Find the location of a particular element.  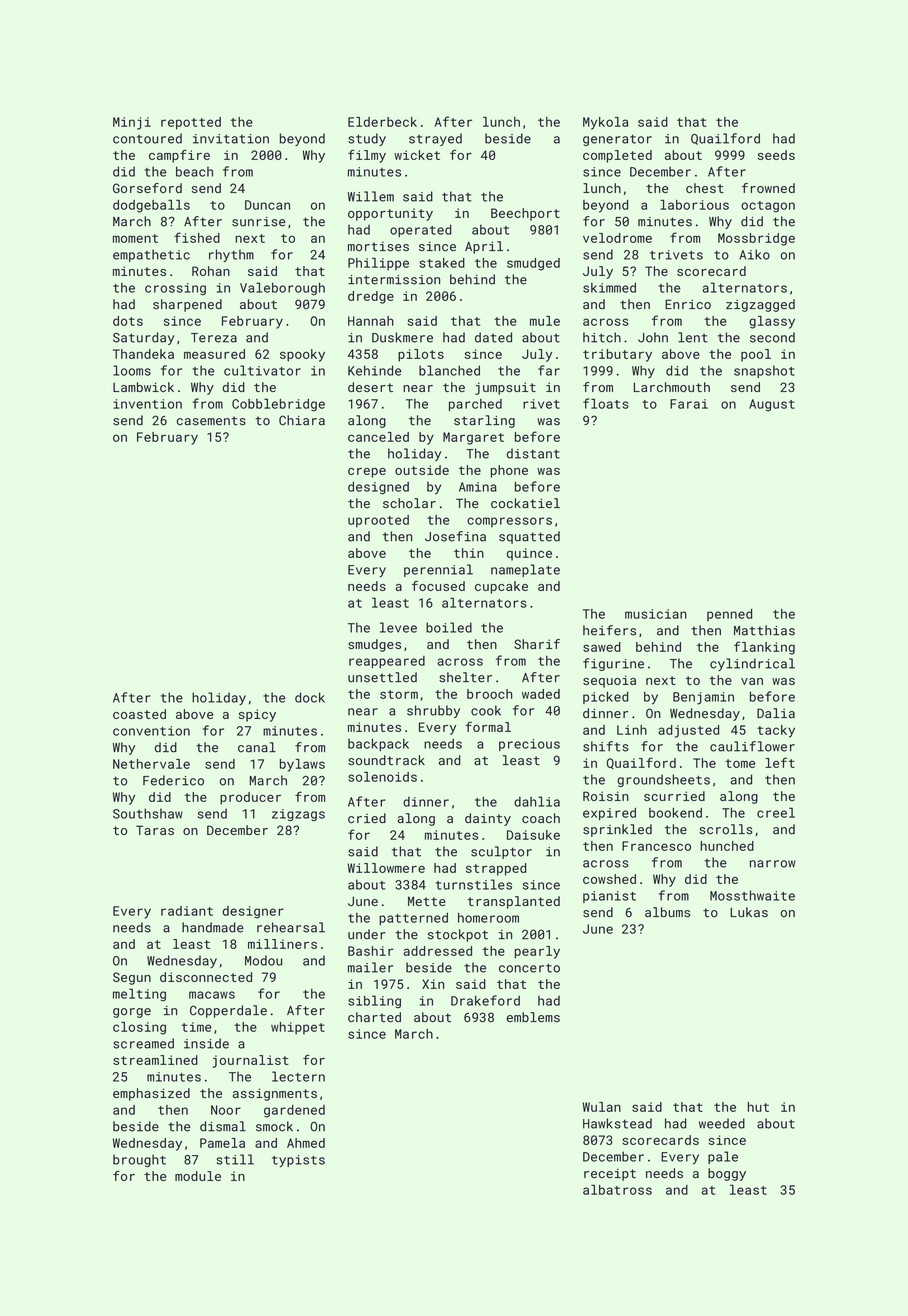

cauliflower is located at coordinates (752, 746).
